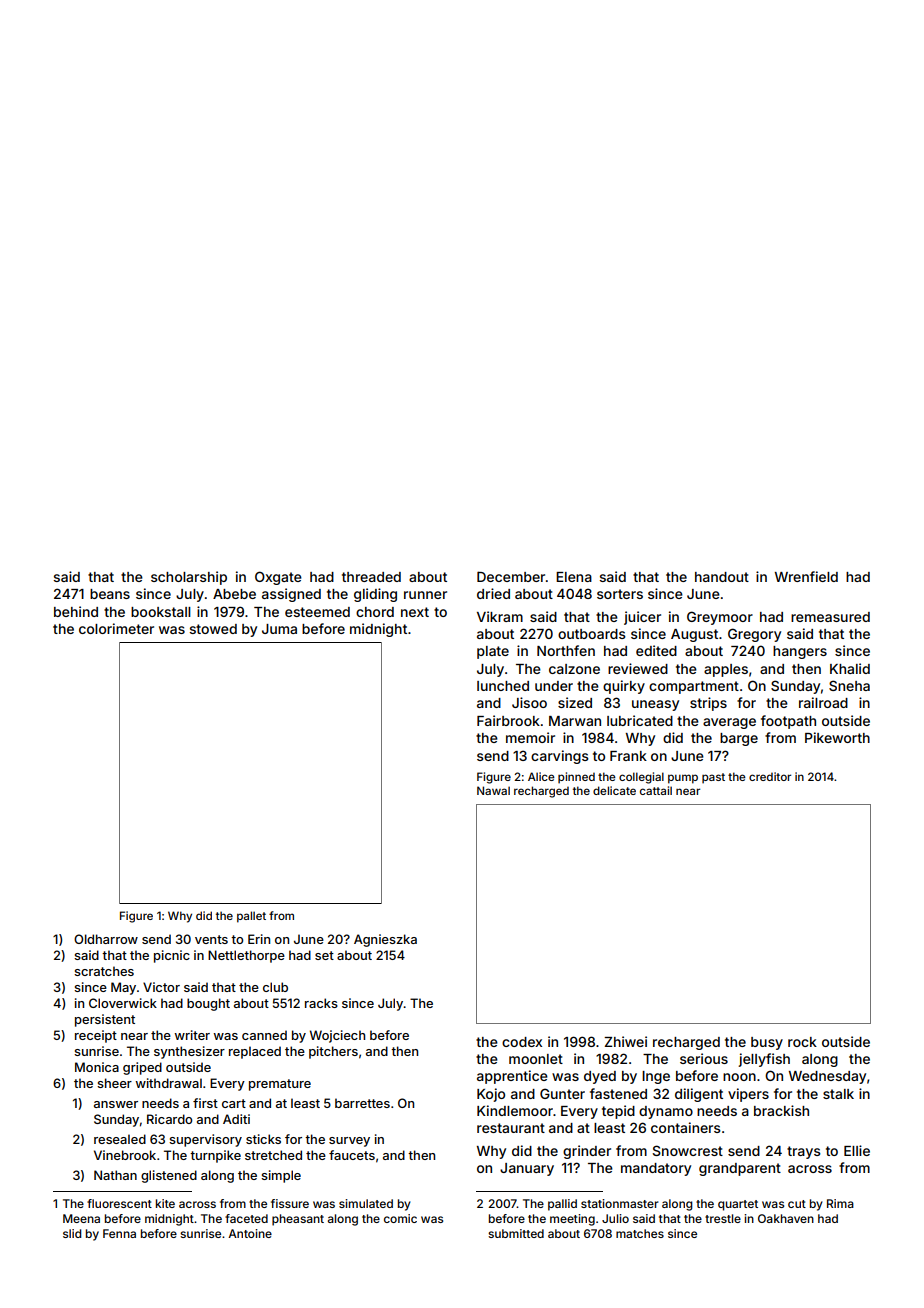  Describe the element at coordinates (530, 737) in the screenshot. I see `memoir` at that location.
